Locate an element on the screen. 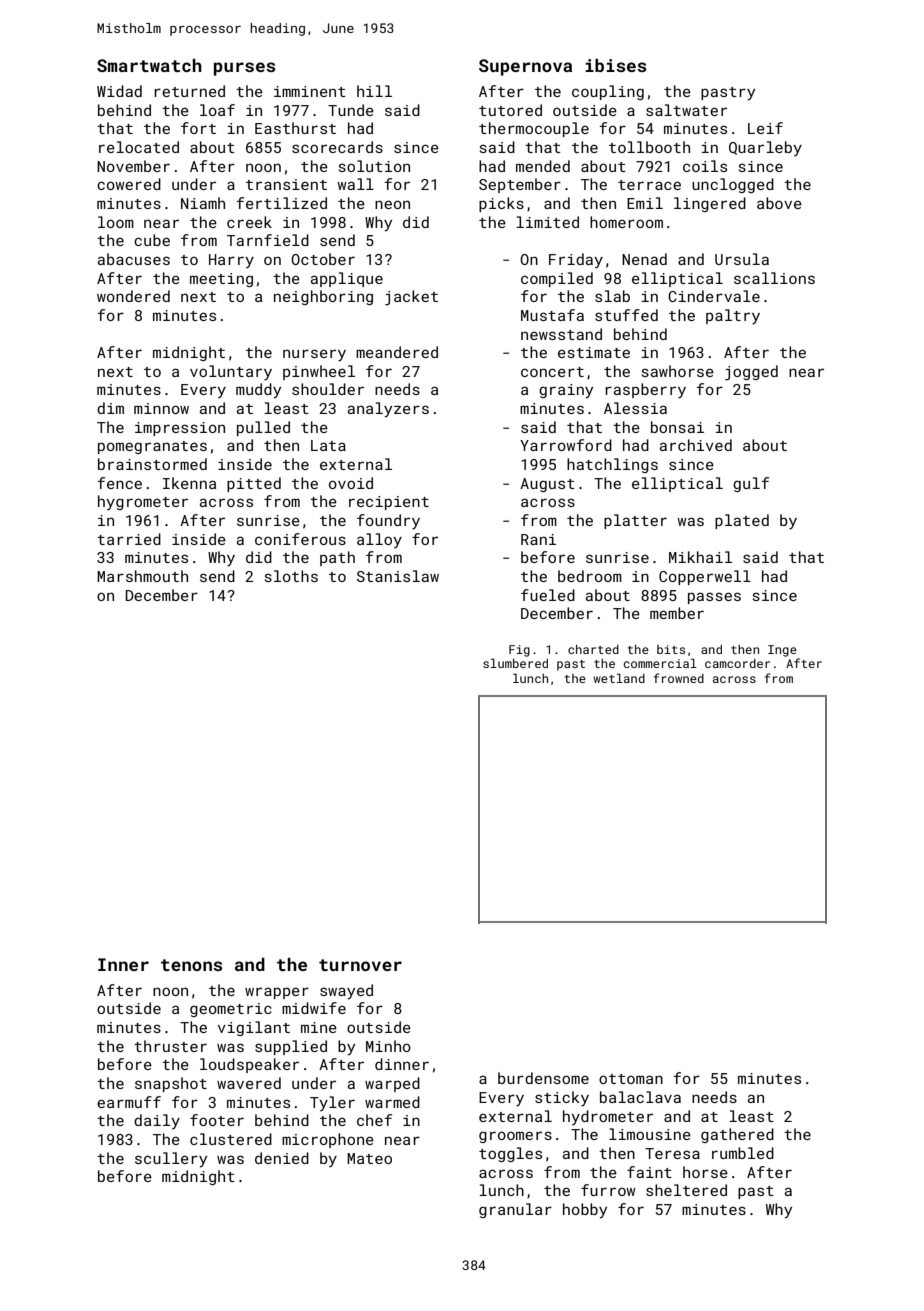 The image size is (924, 1311). tenons is located at coordinates (191, 965).
